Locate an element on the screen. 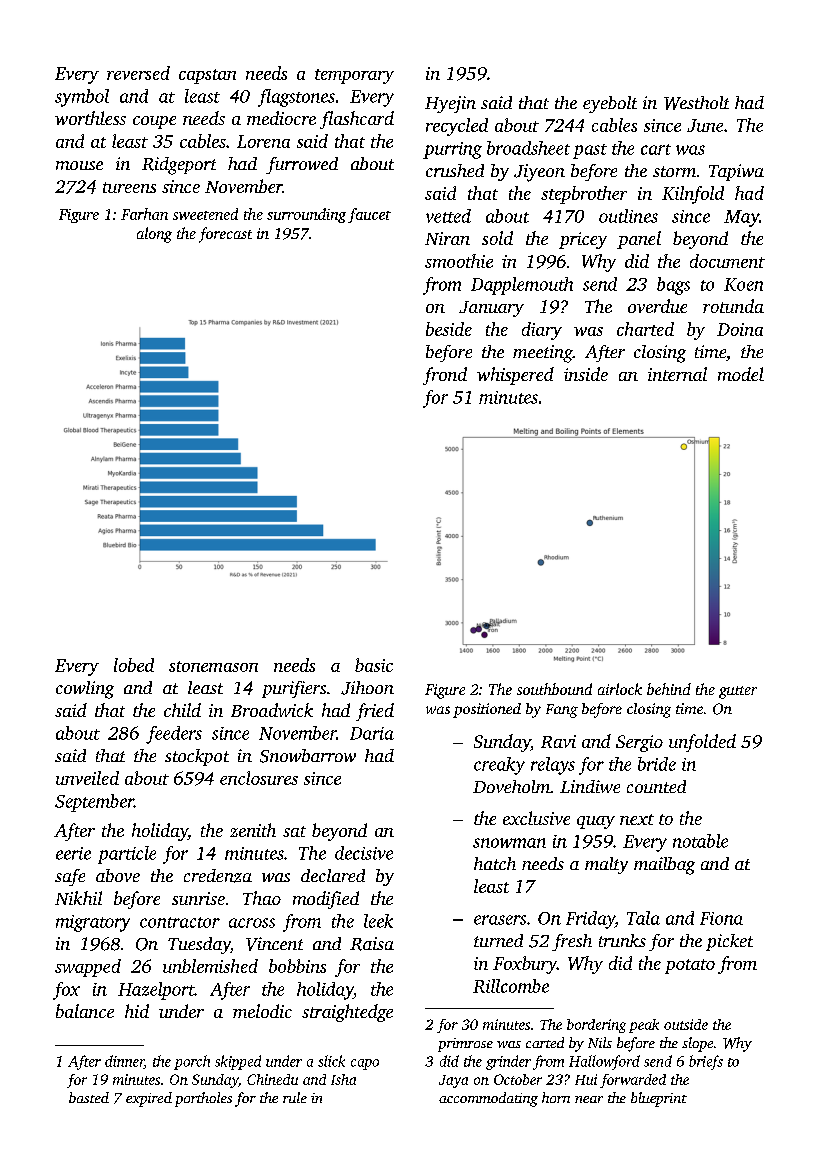 The height and width of the screenshot is (1163, 819). basic is located at coordinates (374, 665).
